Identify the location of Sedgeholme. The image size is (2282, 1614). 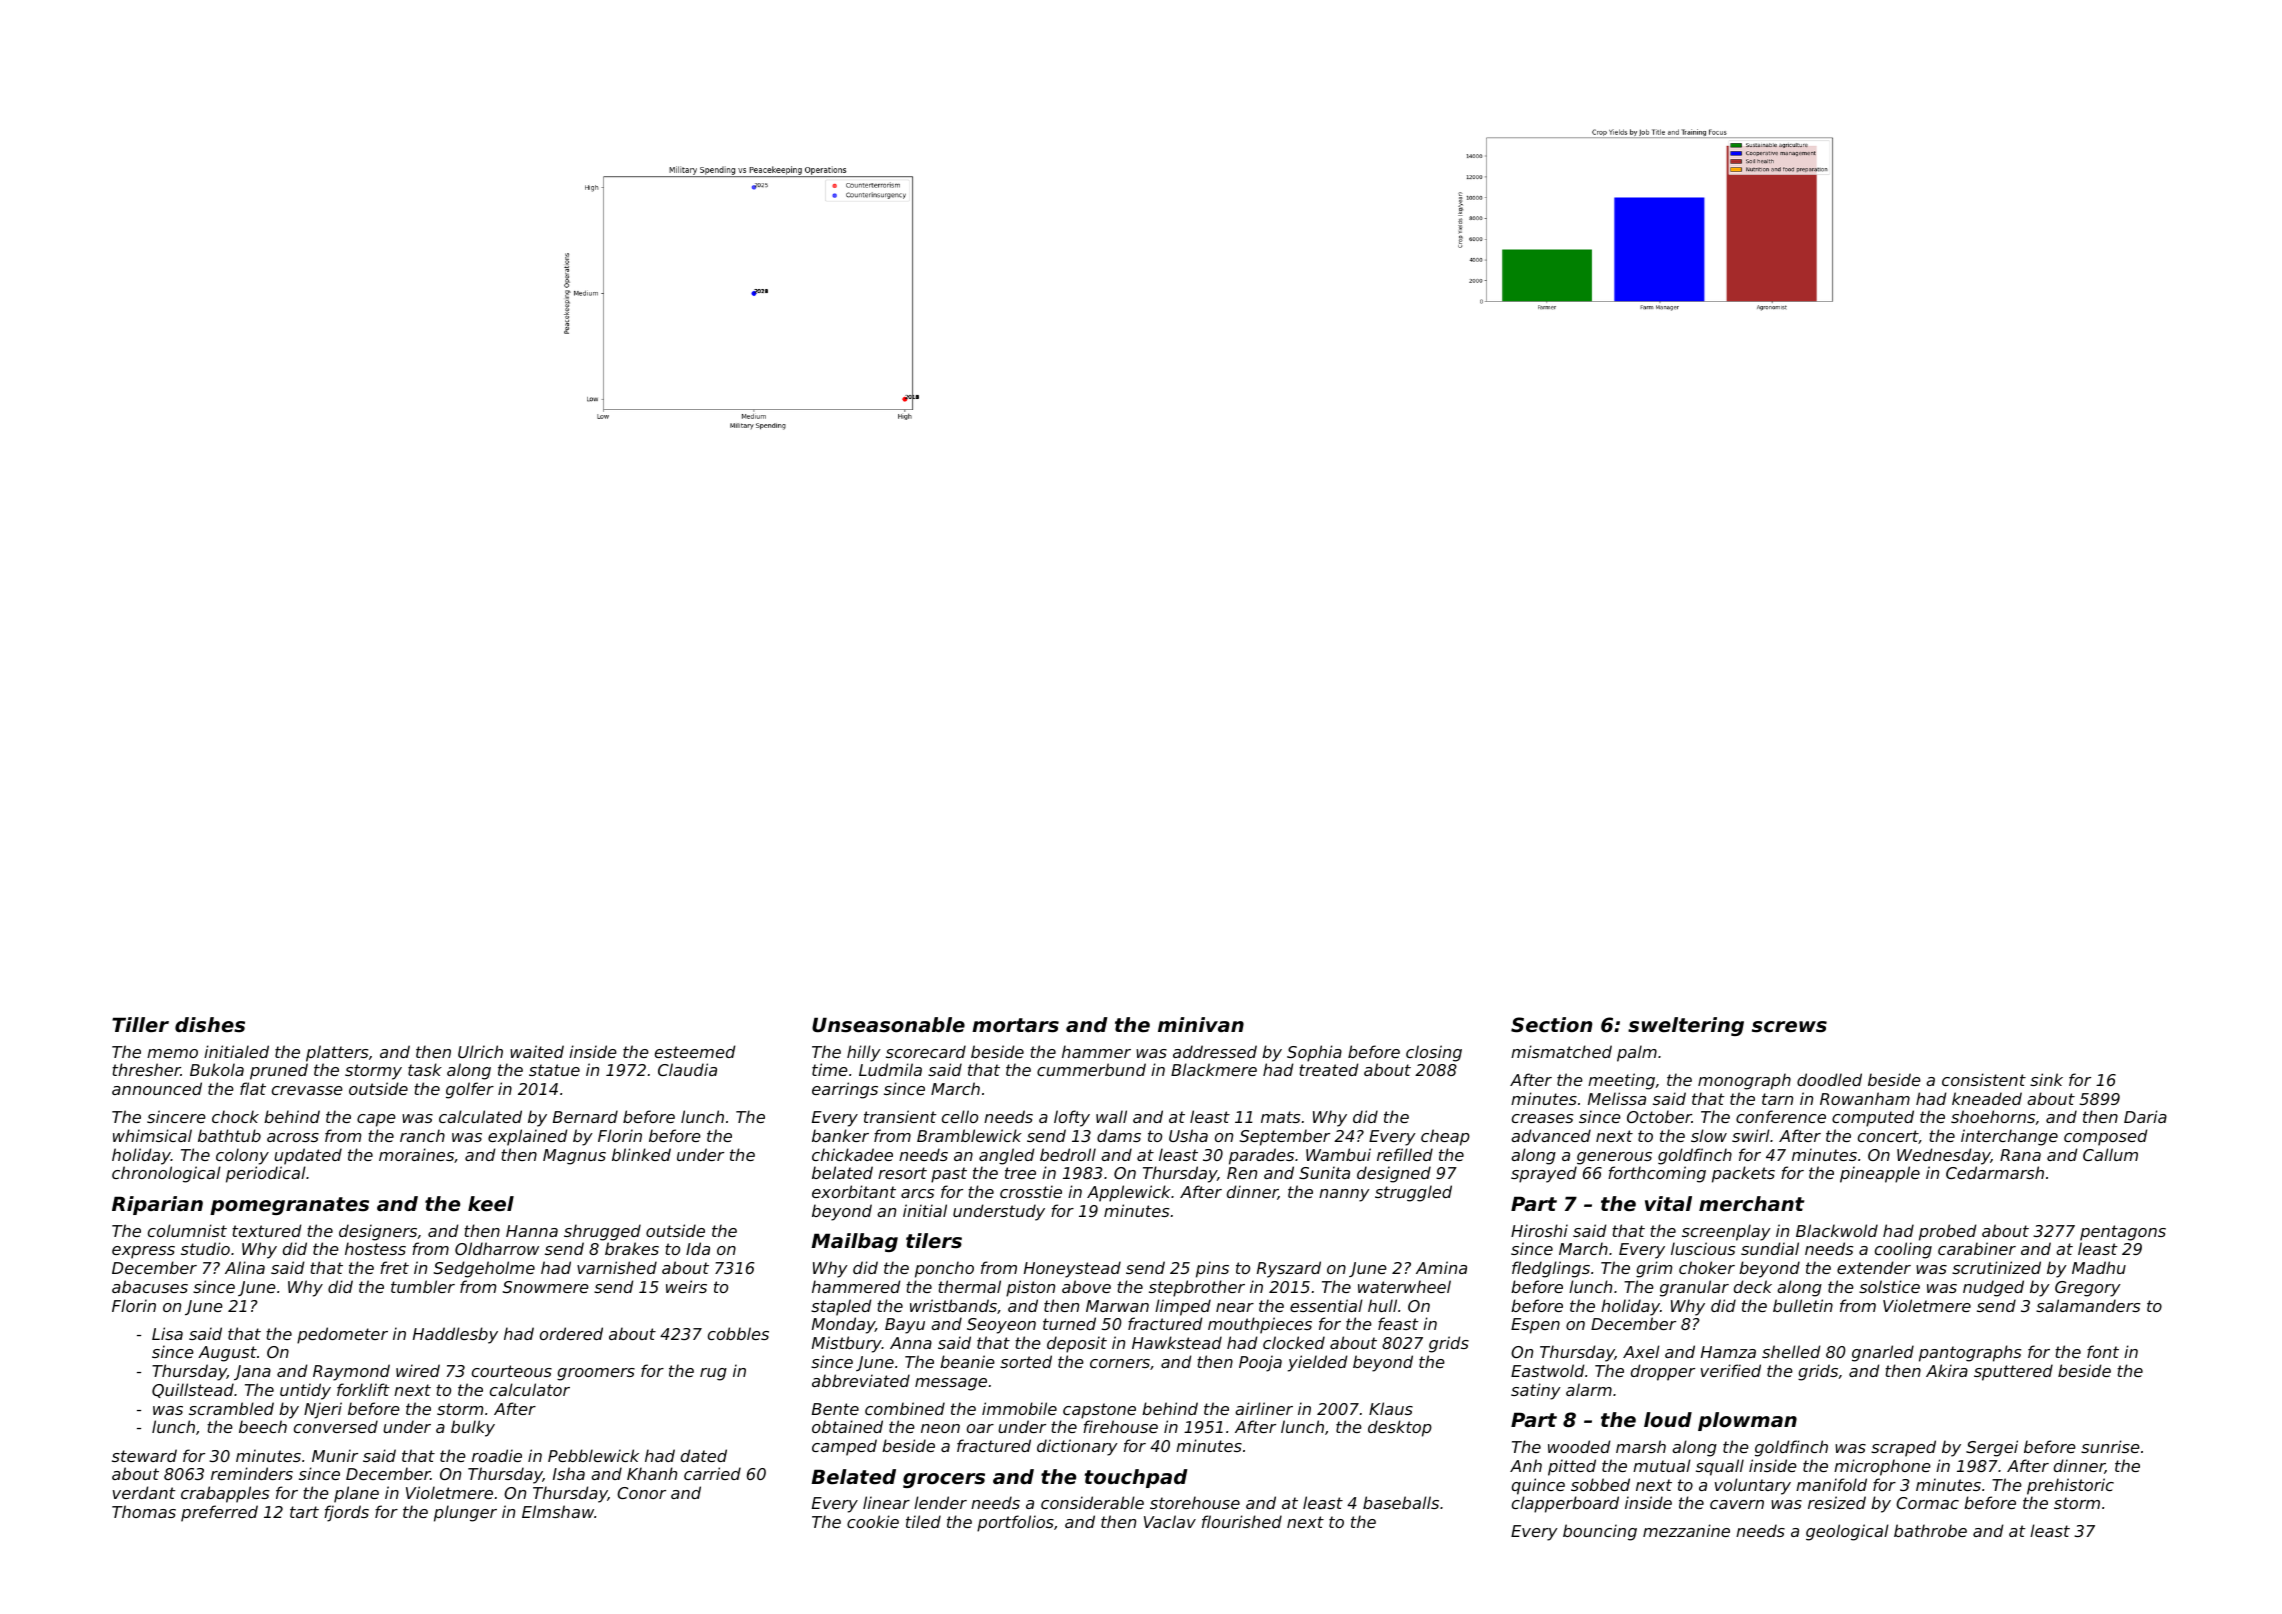
(484, 1269).
